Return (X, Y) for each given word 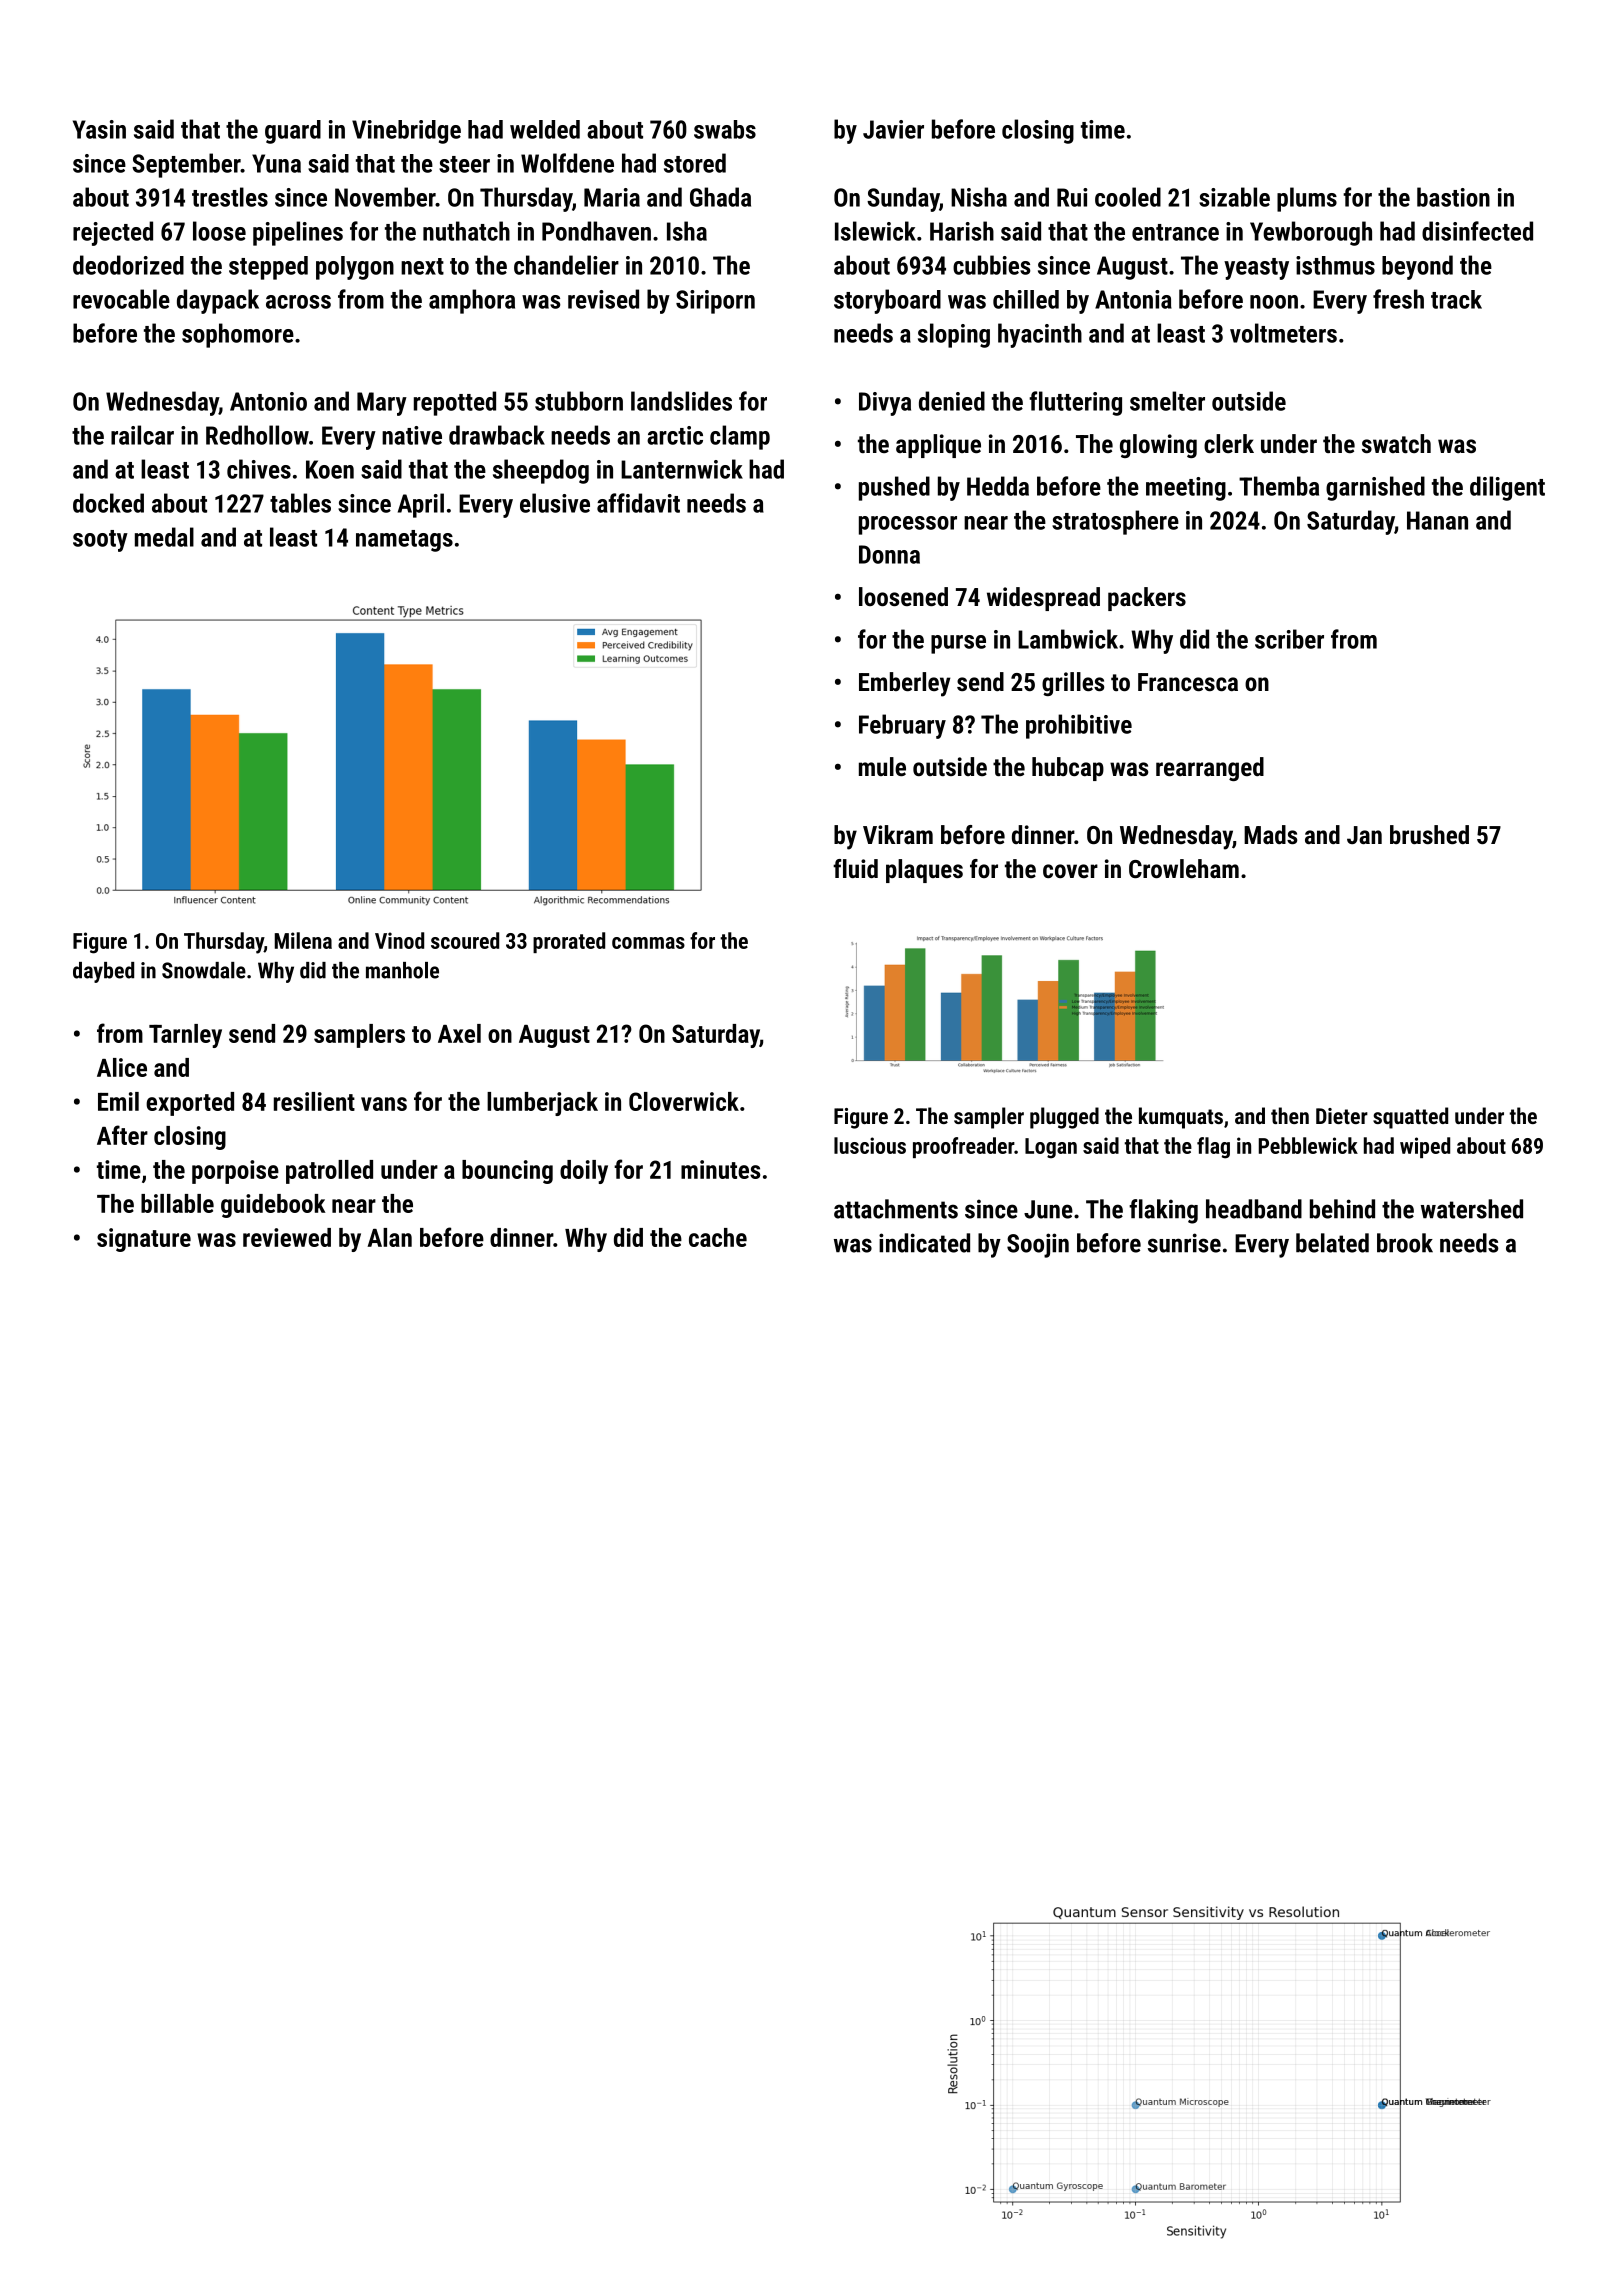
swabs (725, 129)
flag (1213, 1148)
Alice (122, 1067)
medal (164, 537)
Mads (1270, 834)
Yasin (99, 129)
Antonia (1133, 299)
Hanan (1437, 520)
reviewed (287, 1237)
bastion (1453, 197)
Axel (459, 1033)
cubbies (991, 265)
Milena (303, 940)
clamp (740, 437)
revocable (121, 299)
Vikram (898, 834)
